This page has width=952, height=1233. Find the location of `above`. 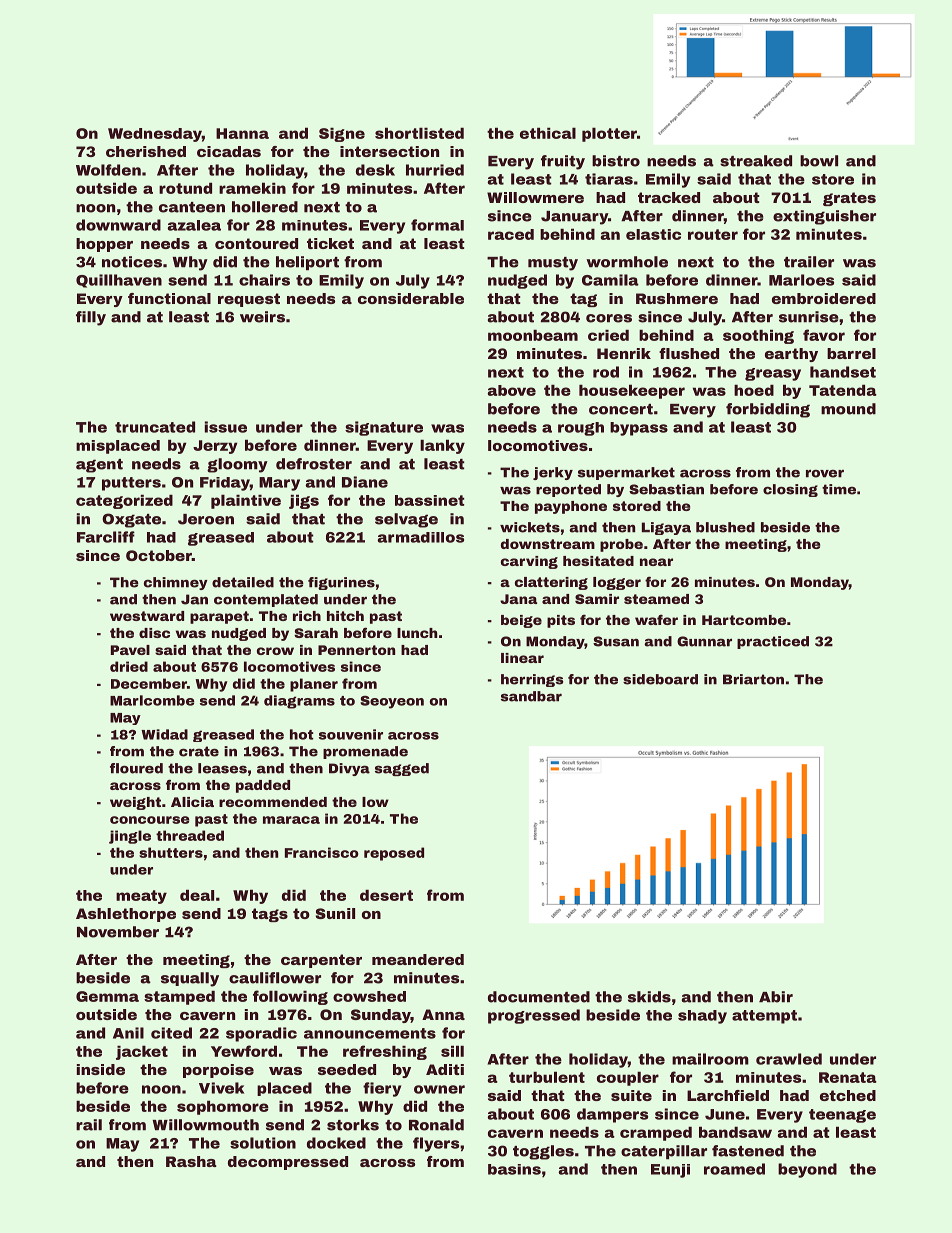

above is located at coordinates (512, 390).
